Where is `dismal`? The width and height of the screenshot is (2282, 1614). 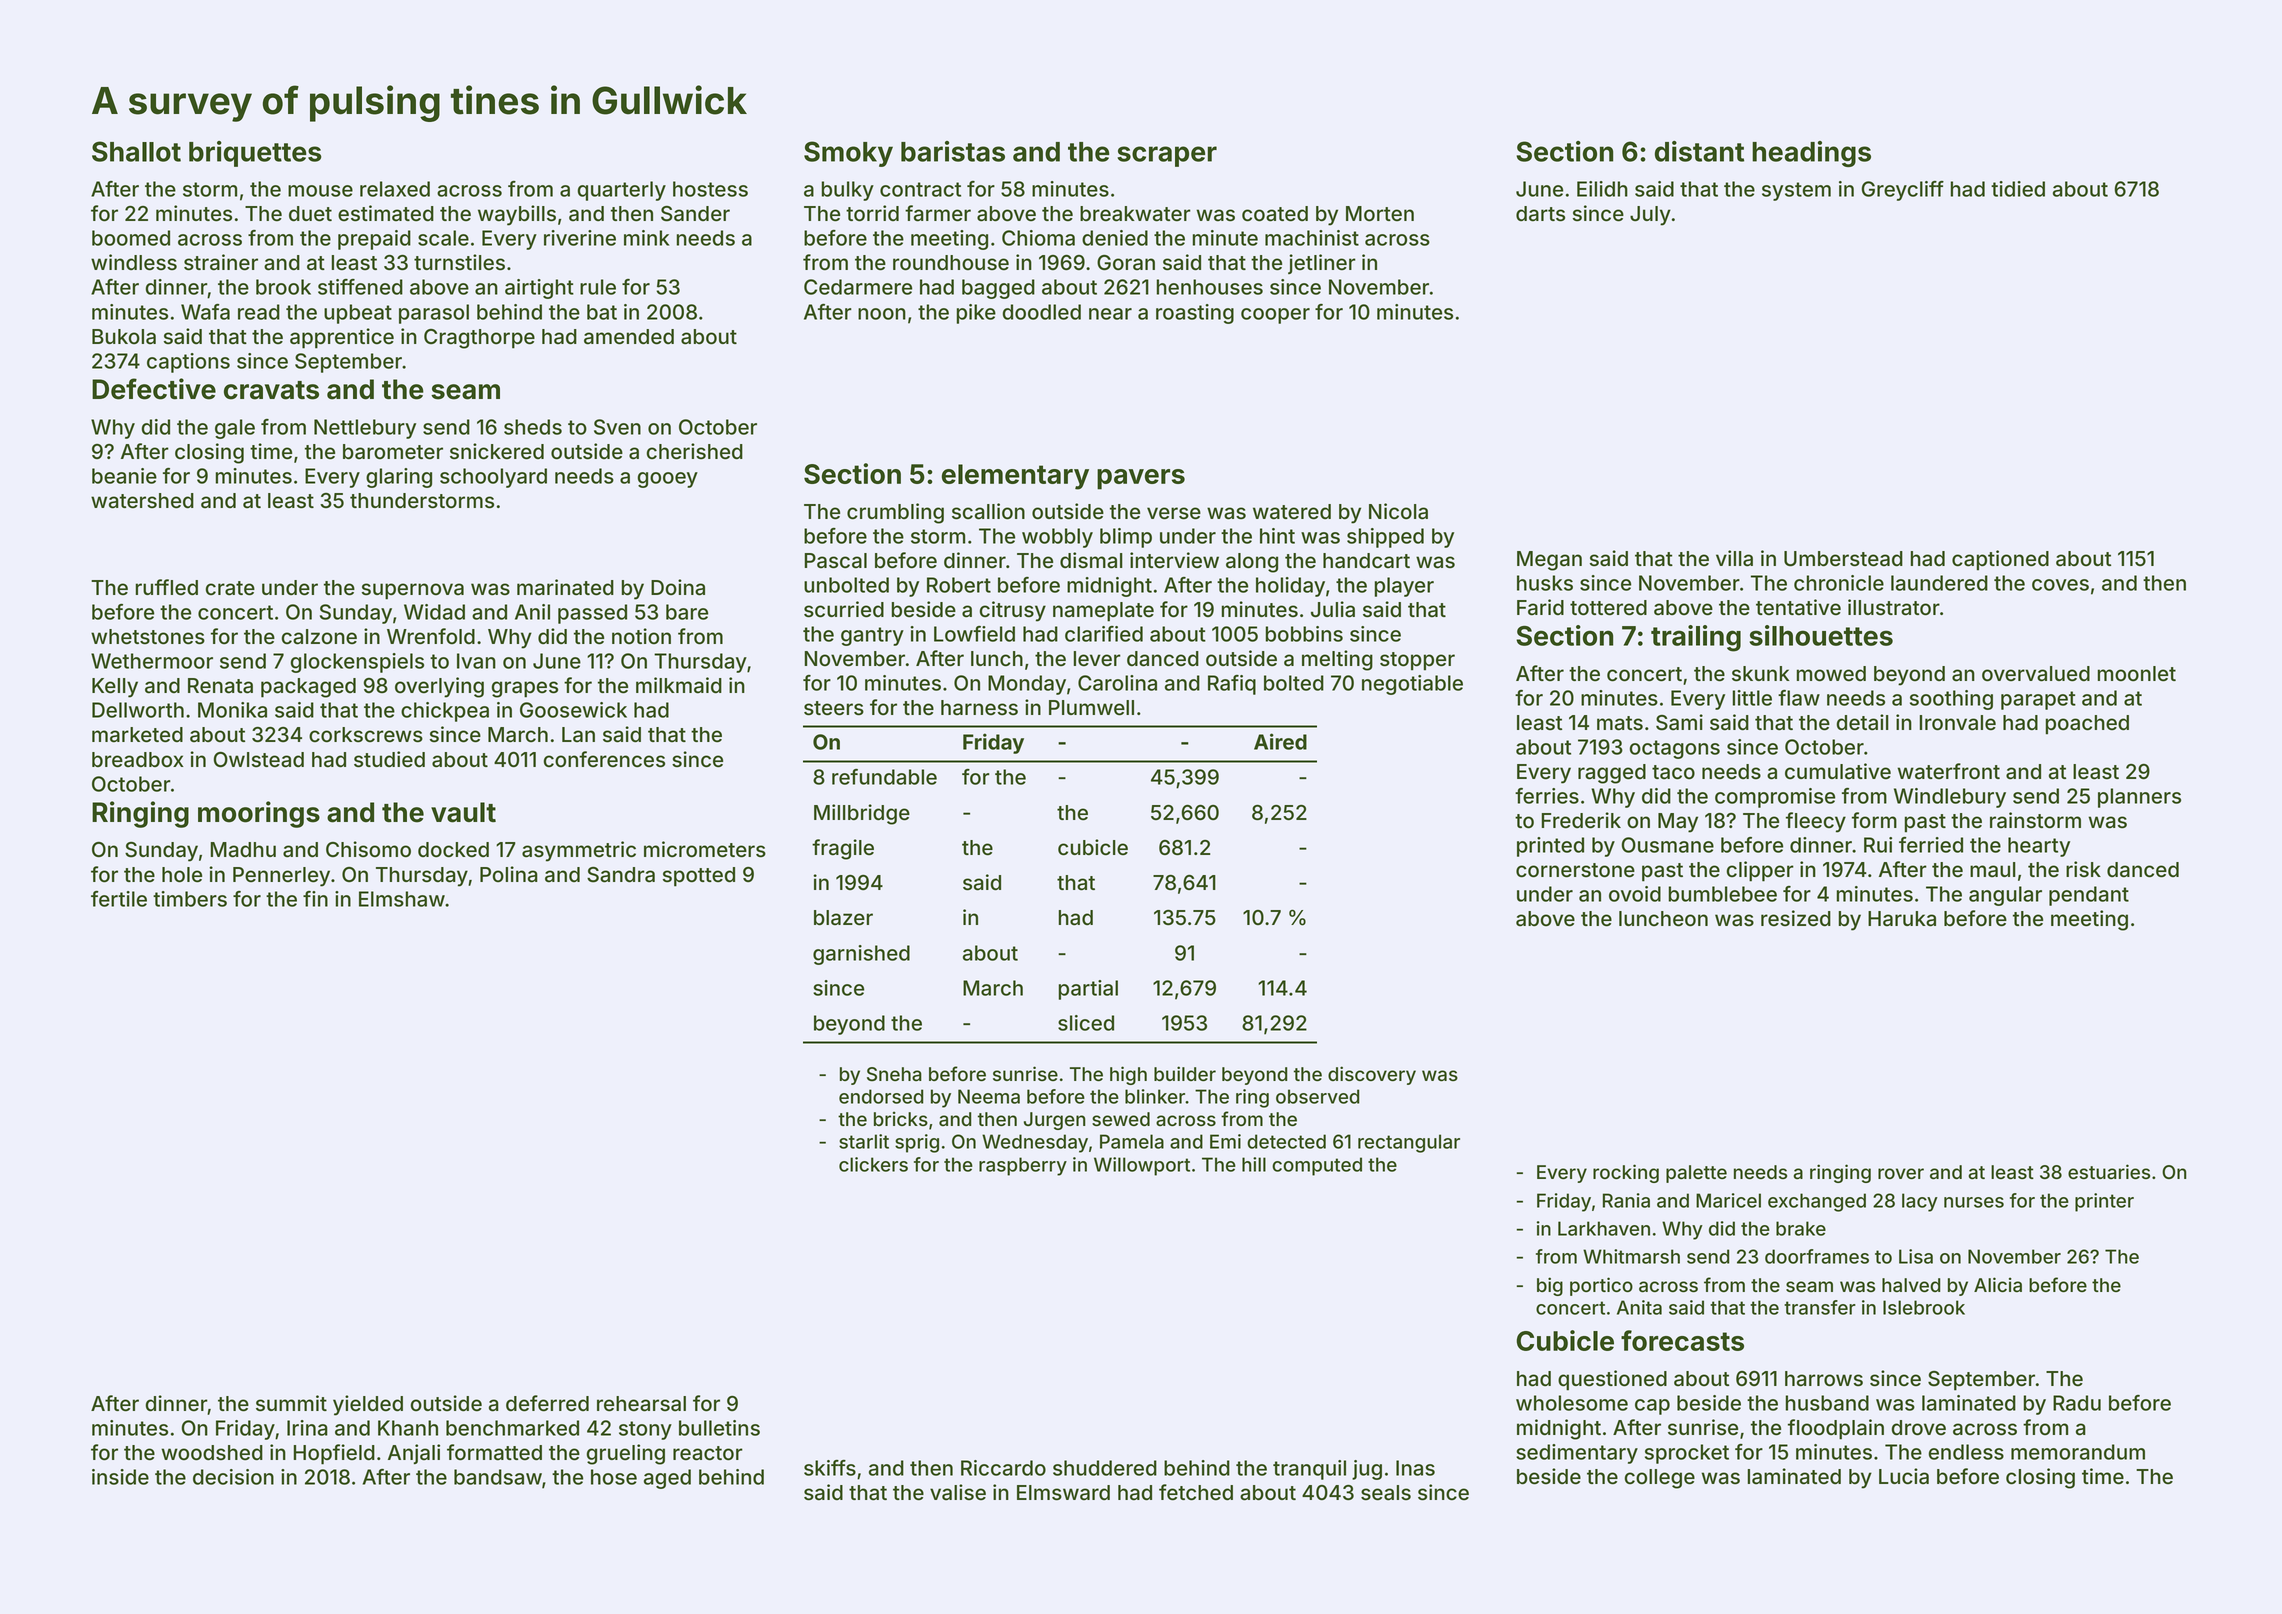 dismal is located at coordinates (1091, 560).
